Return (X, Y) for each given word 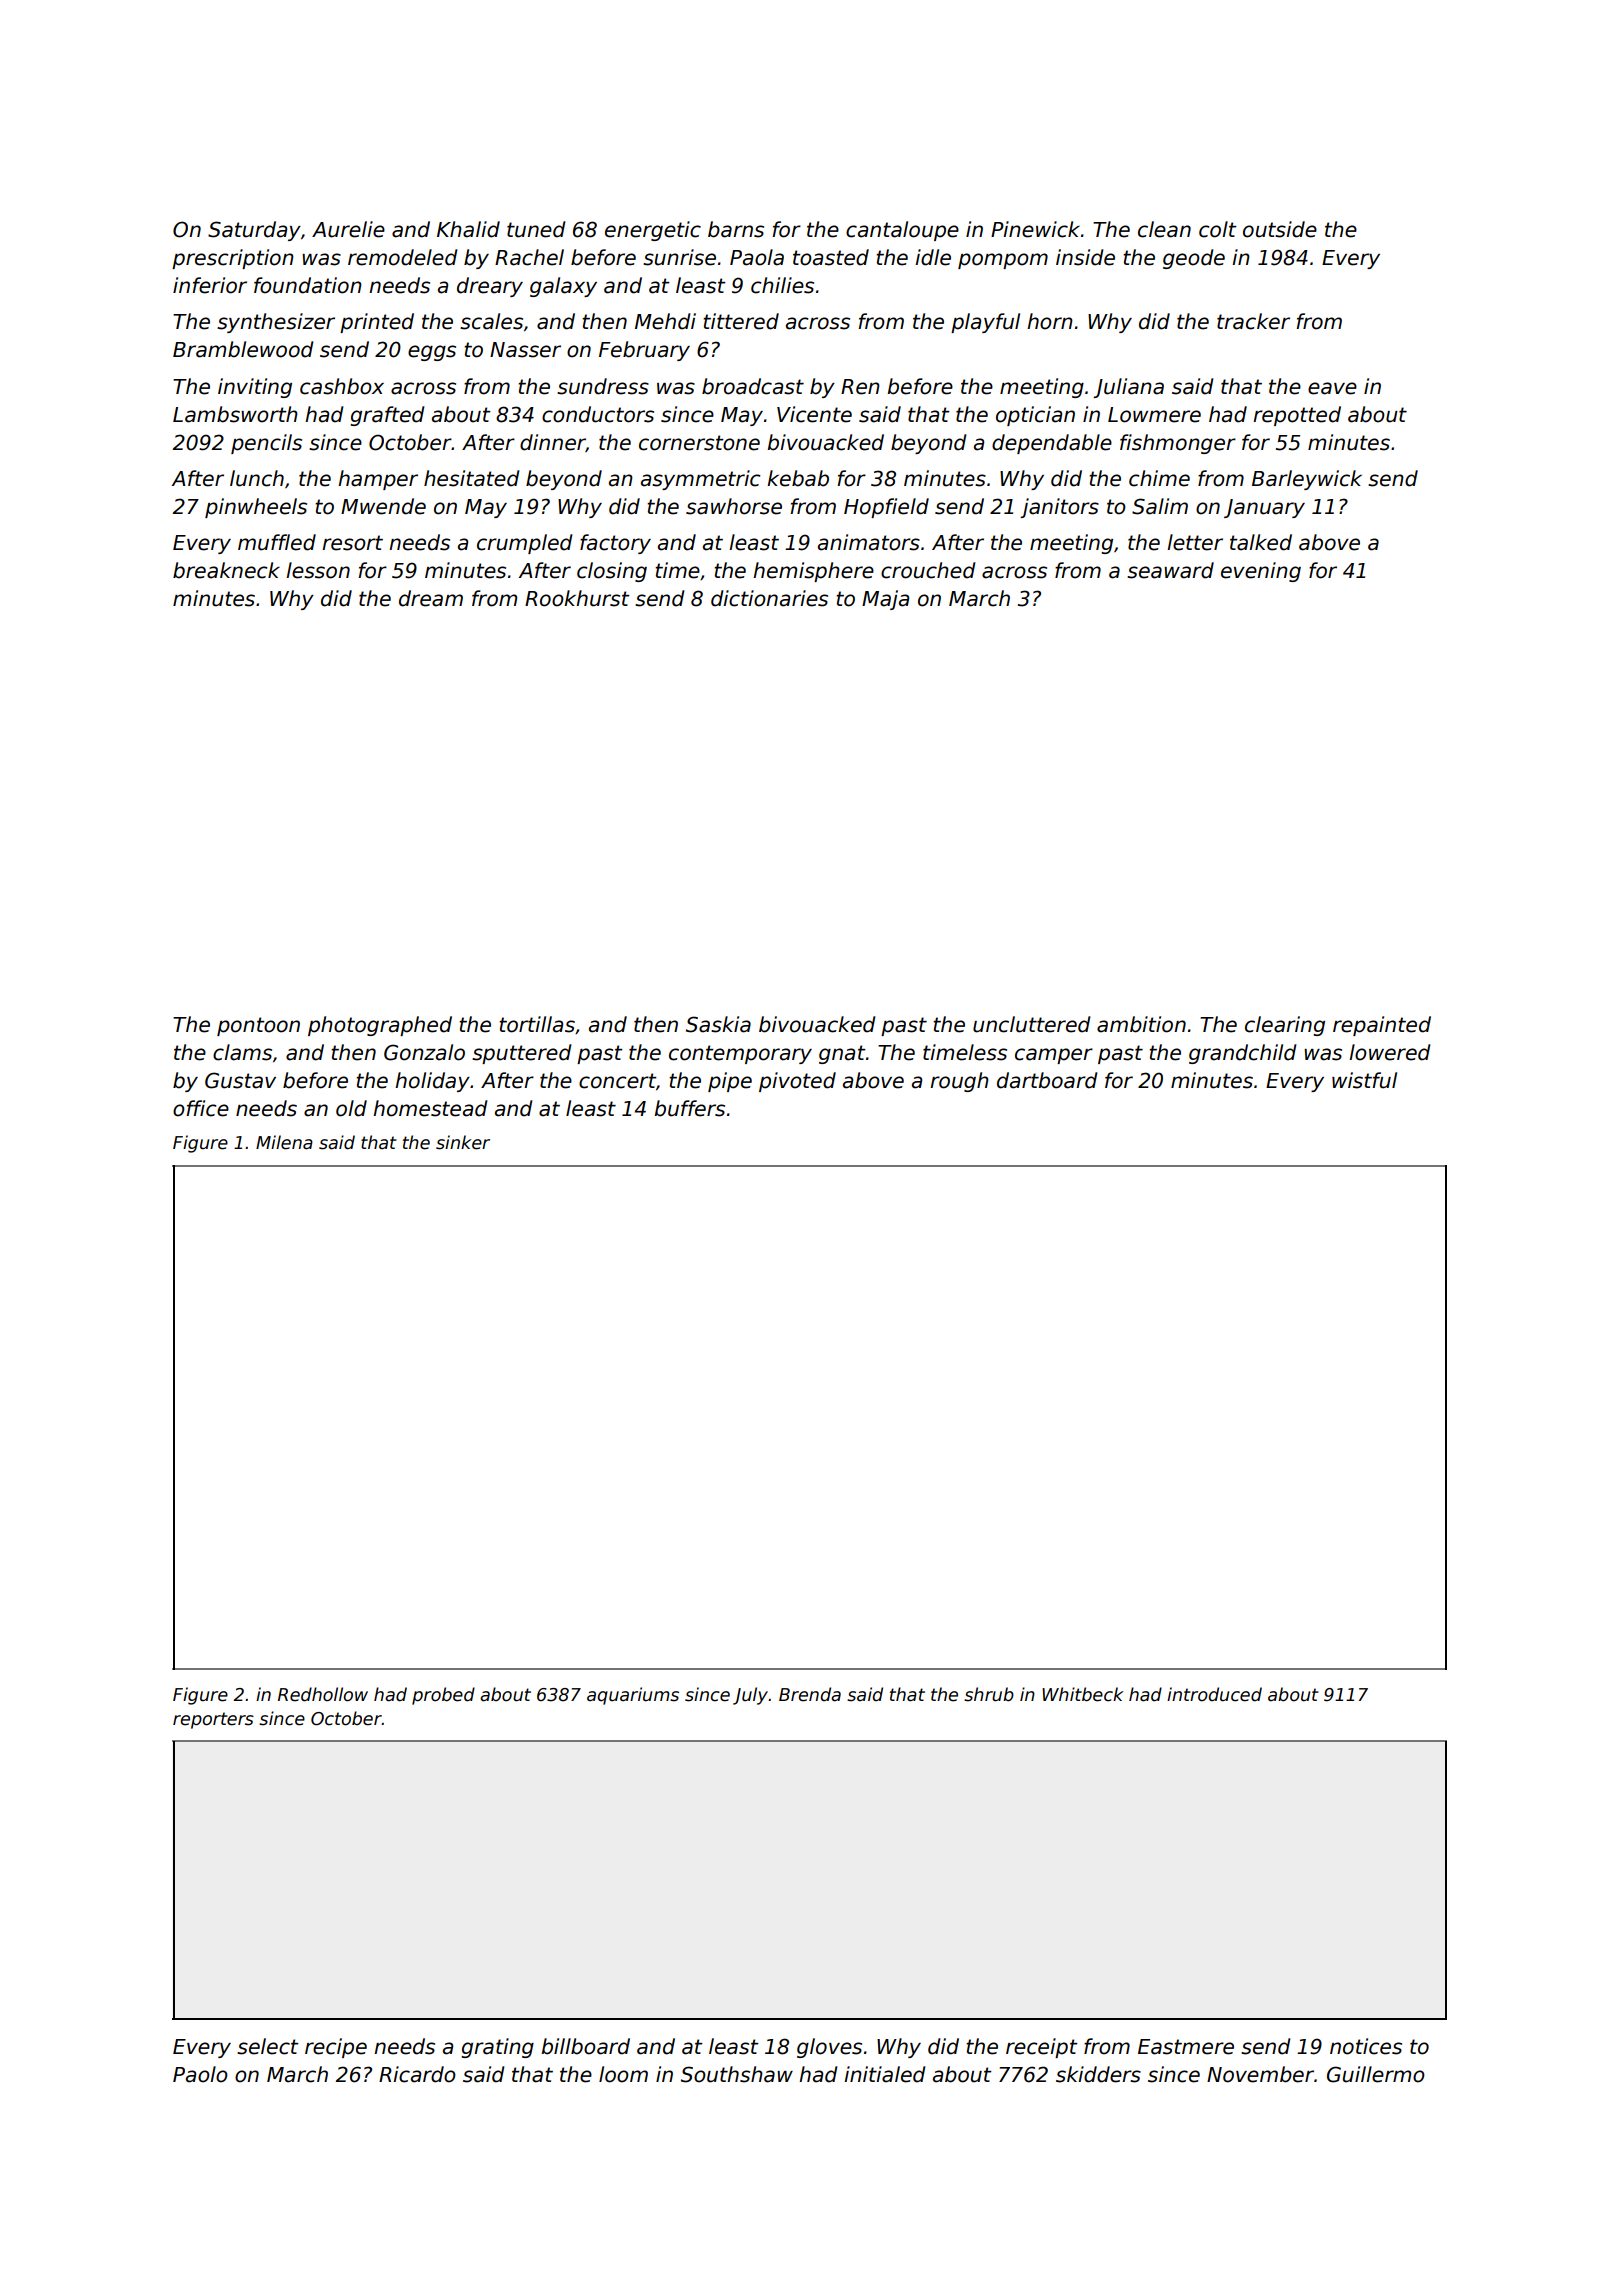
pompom (1003, 261)
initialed (885, 2074)
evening (1261, 572)
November (1260, 2074)
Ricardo (417, 2074)
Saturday (254, 231)
